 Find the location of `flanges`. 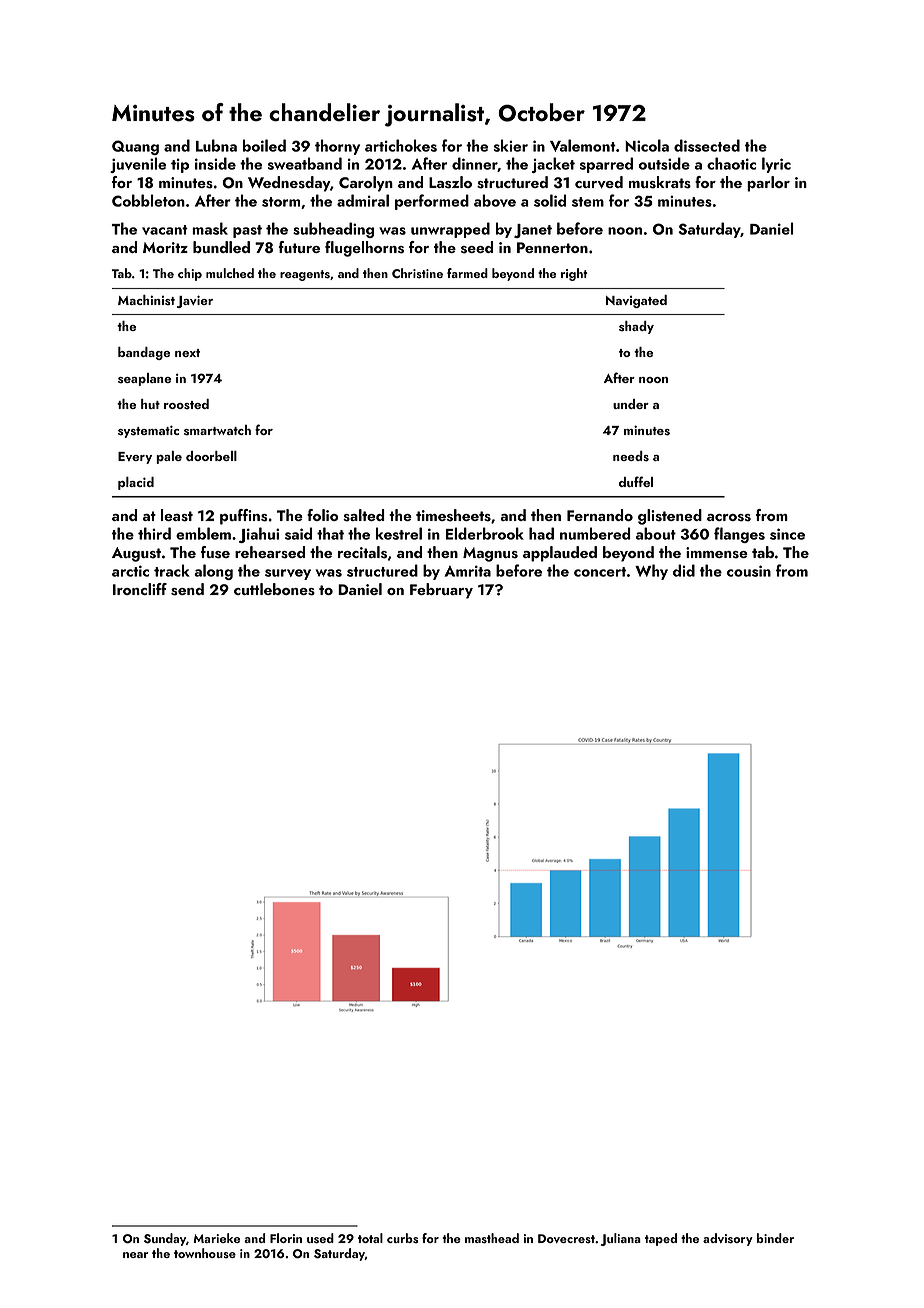

flanges is located at coordinates (739, 535).
